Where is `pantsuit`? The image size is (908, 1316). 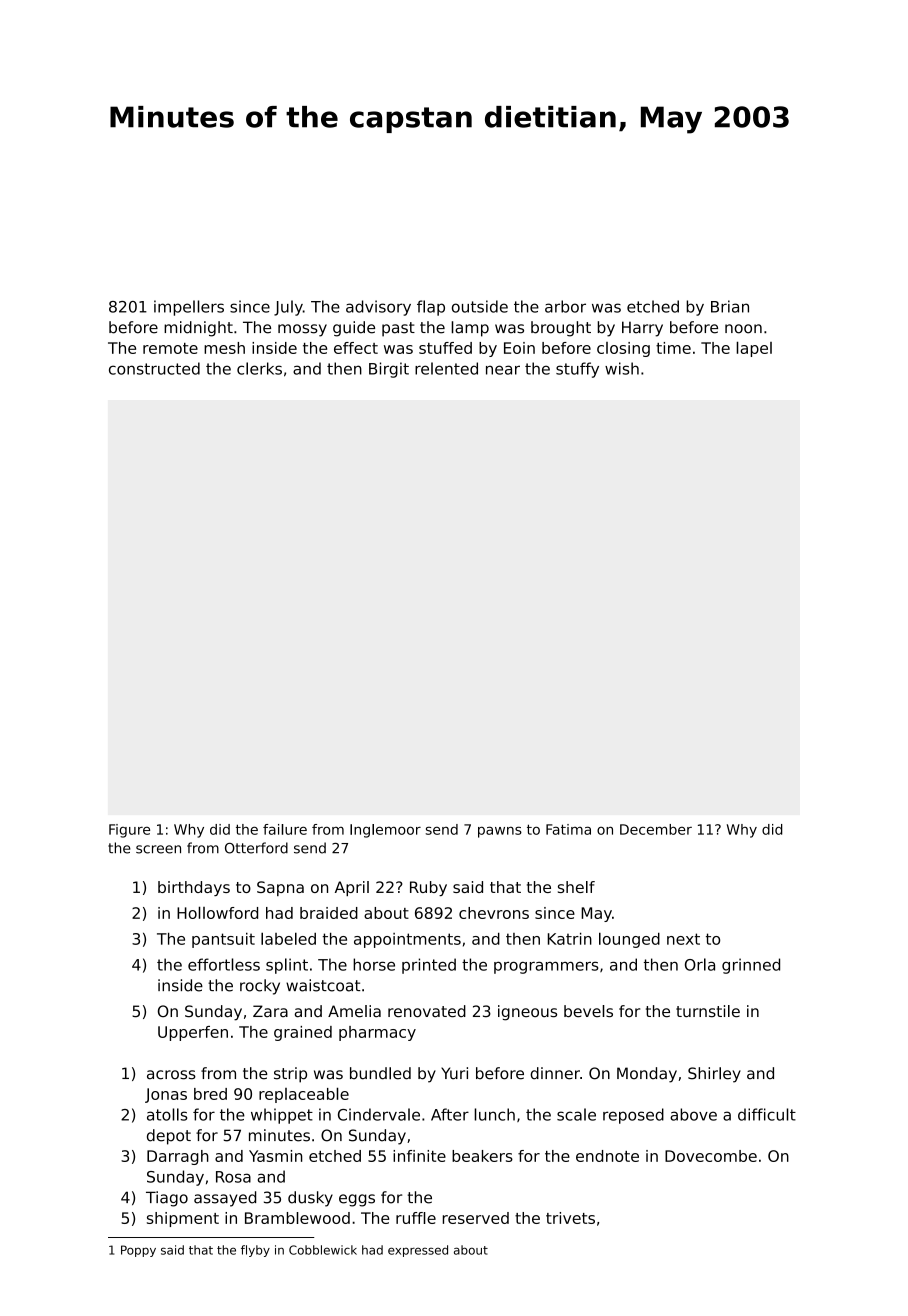 pantsuit is located at coordinates (223, 940).
